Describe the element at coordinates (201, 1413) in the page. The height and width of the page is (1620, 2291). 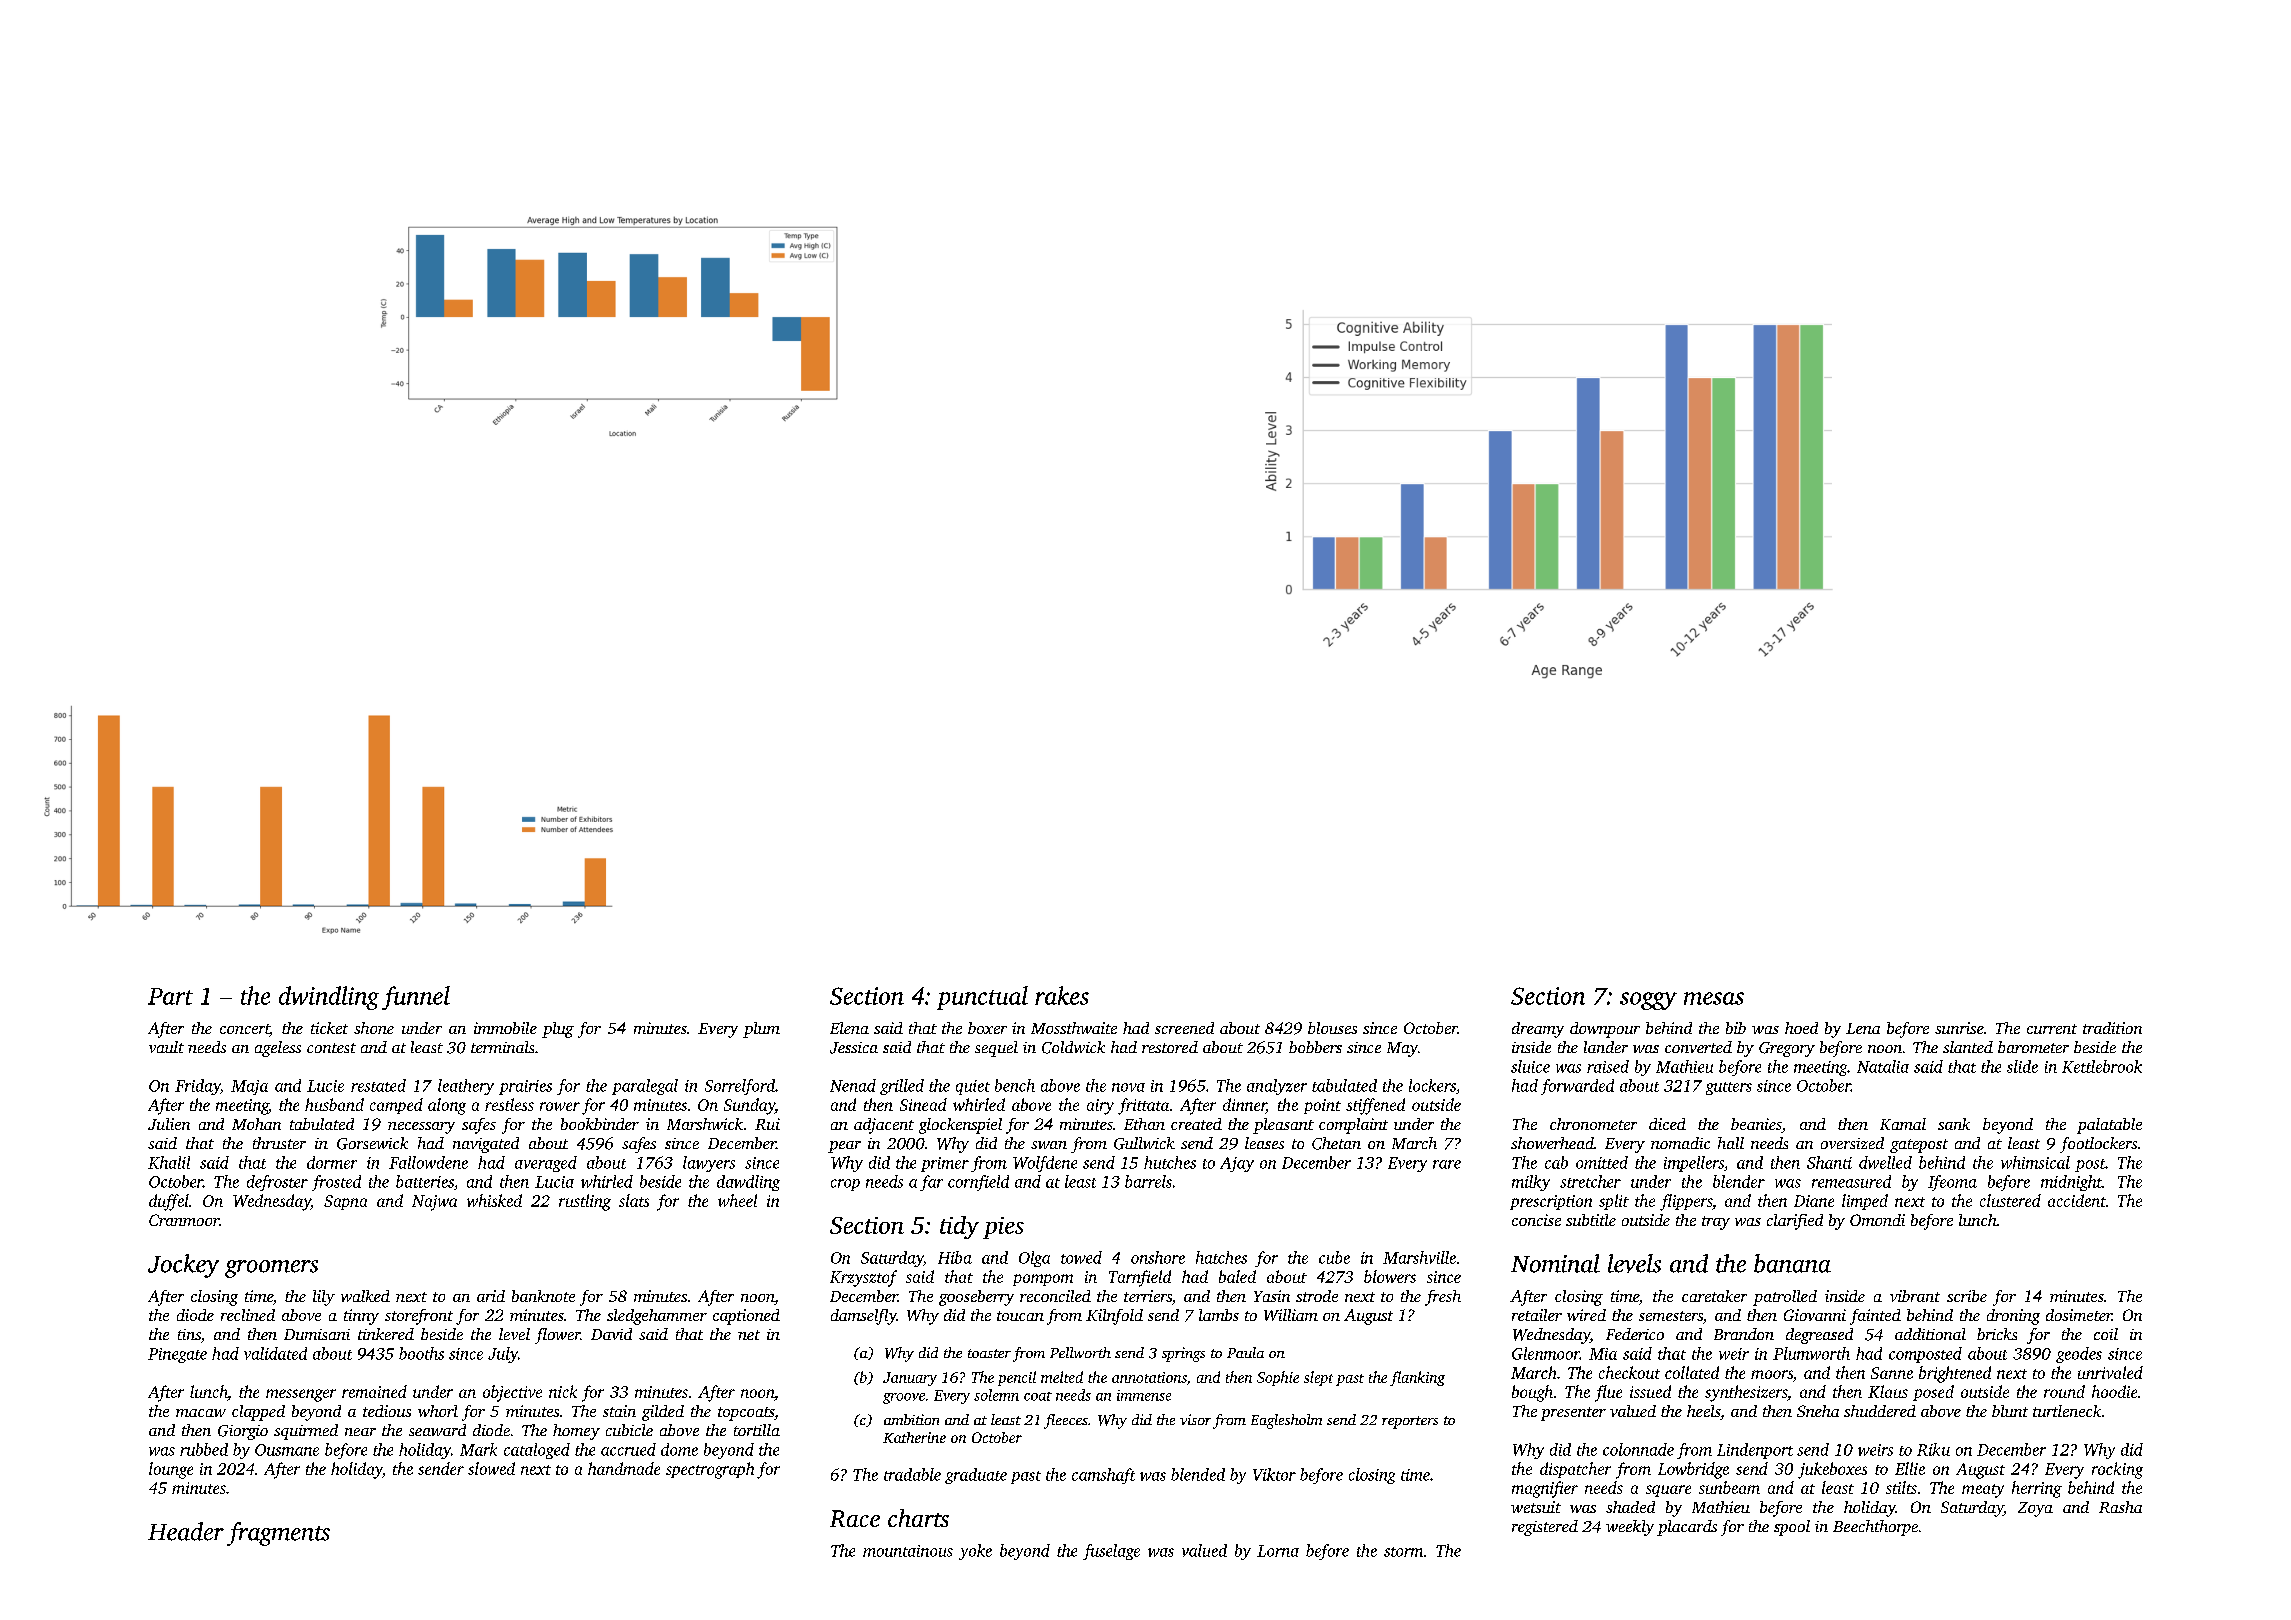
I see `macaw` at that location.
